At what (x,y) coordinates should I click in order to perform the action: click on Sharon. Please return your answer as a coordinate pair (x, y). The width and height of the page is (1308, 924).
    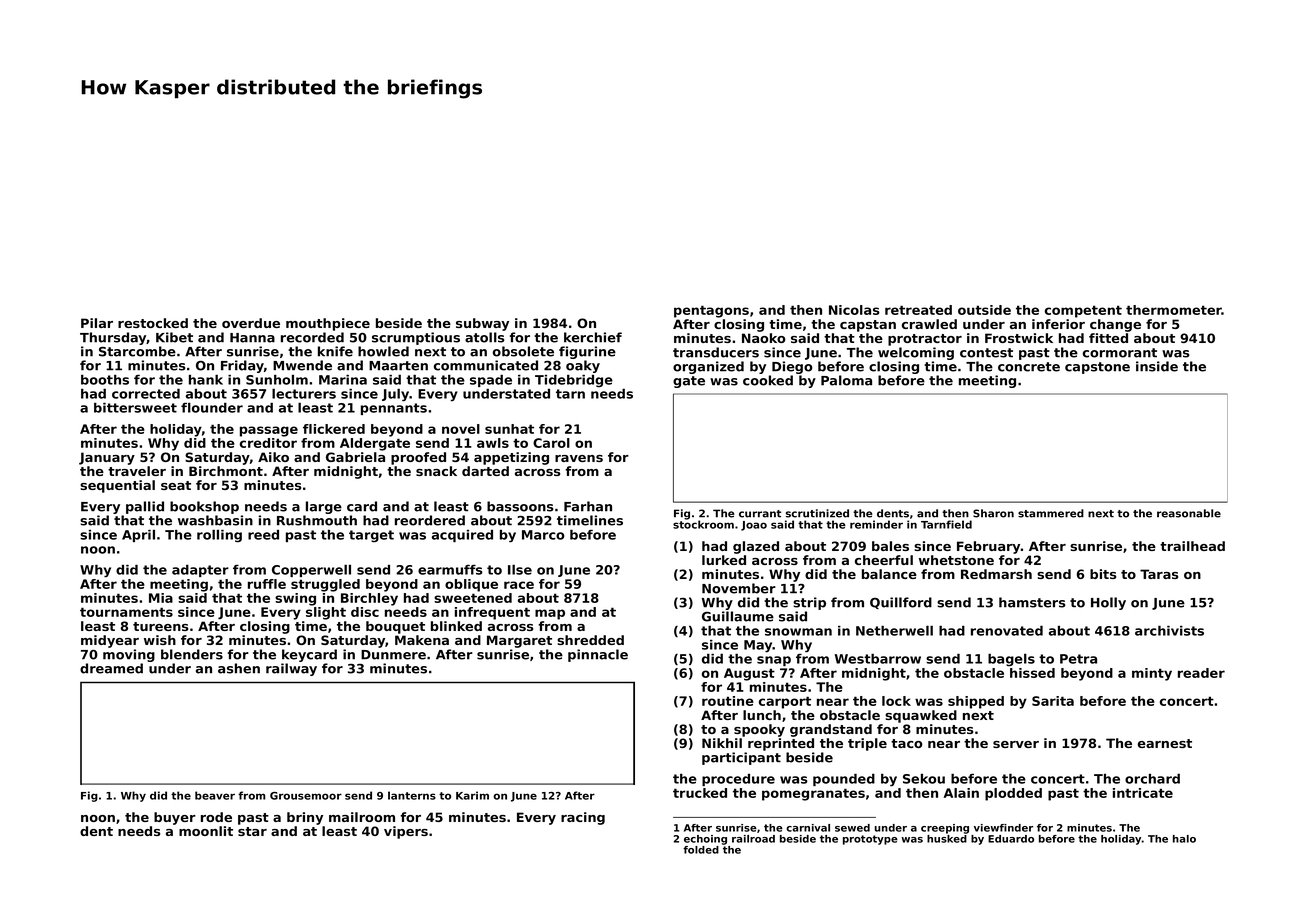
    Looking at the image, I should click on (993, 513).
